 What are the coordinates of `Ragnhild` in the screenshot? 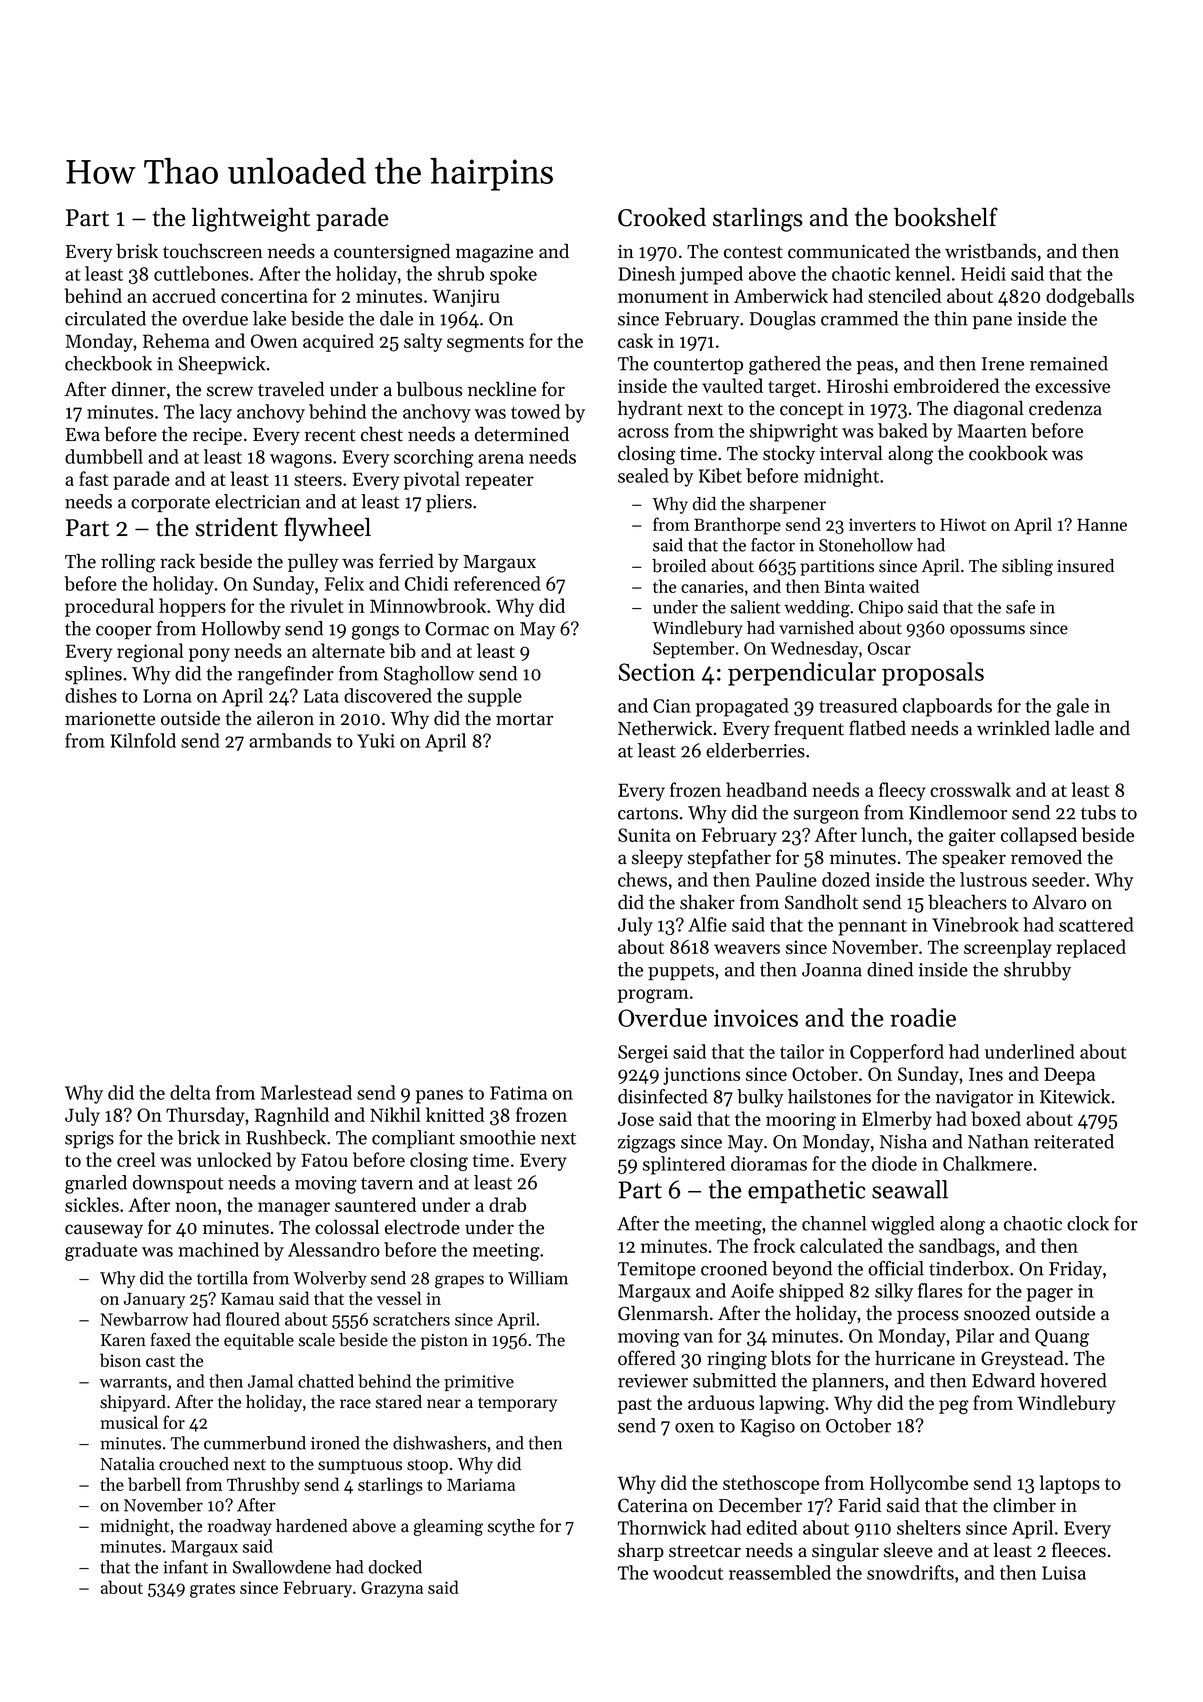 It's located at (292, 1116).
